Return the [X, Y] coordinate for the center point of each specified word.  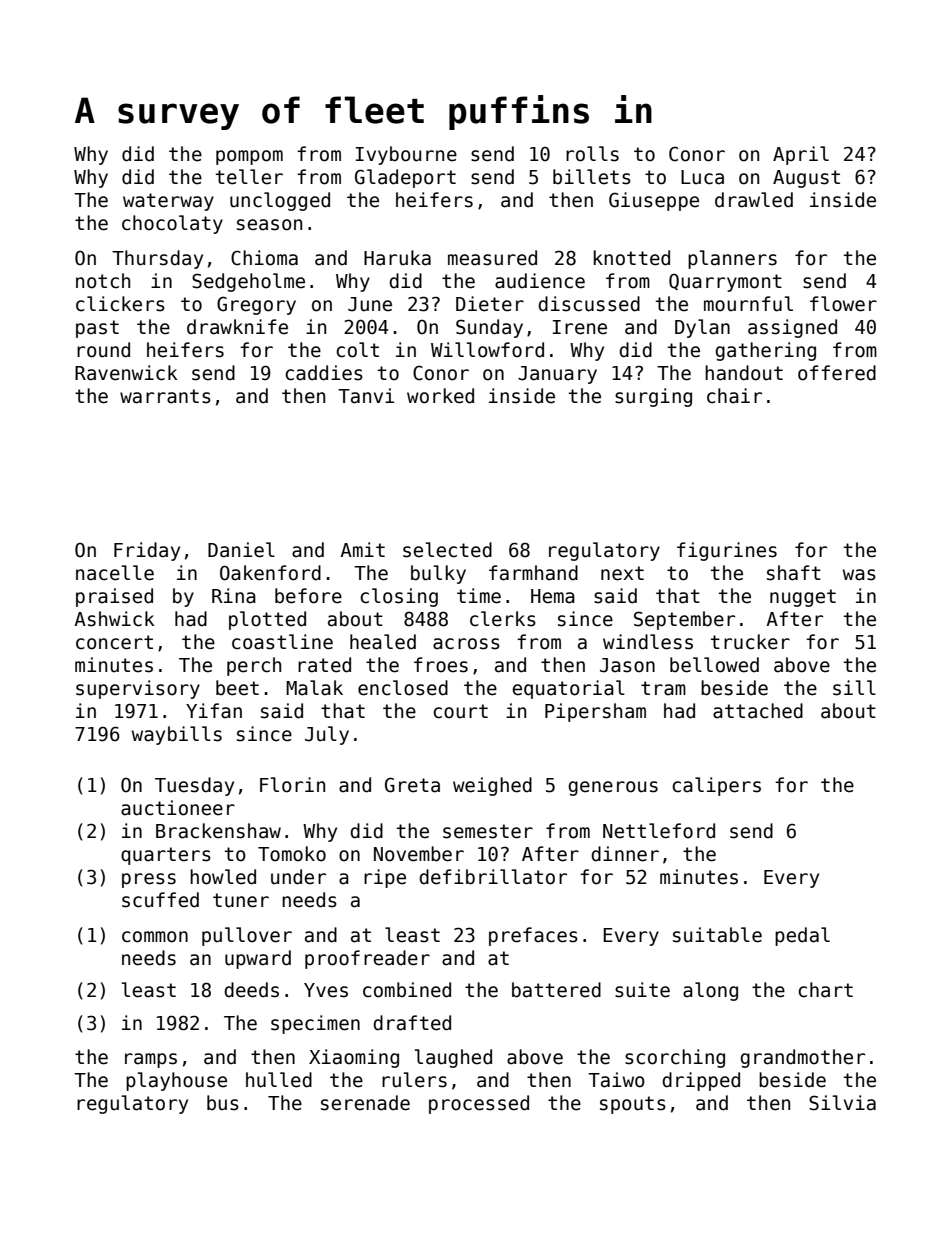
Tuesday [194, 786]
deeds [251, 990]
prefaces [533, 936]
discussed [589, 304]
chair [734, 396]
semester [488, 831]
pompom [249, 157]
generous [613, 788]
